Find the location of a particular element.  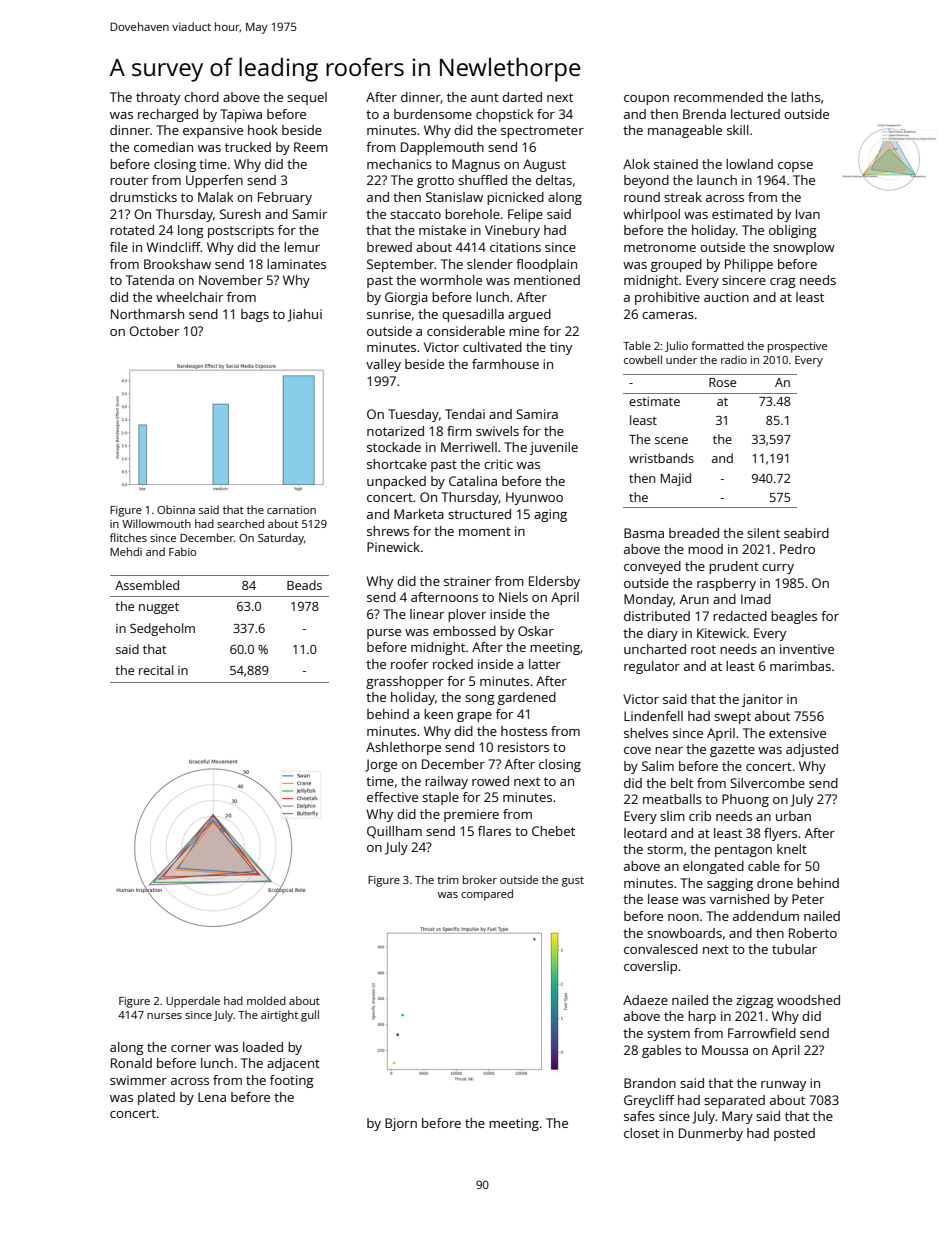

Obinna is located at coordinates (176, 509).
